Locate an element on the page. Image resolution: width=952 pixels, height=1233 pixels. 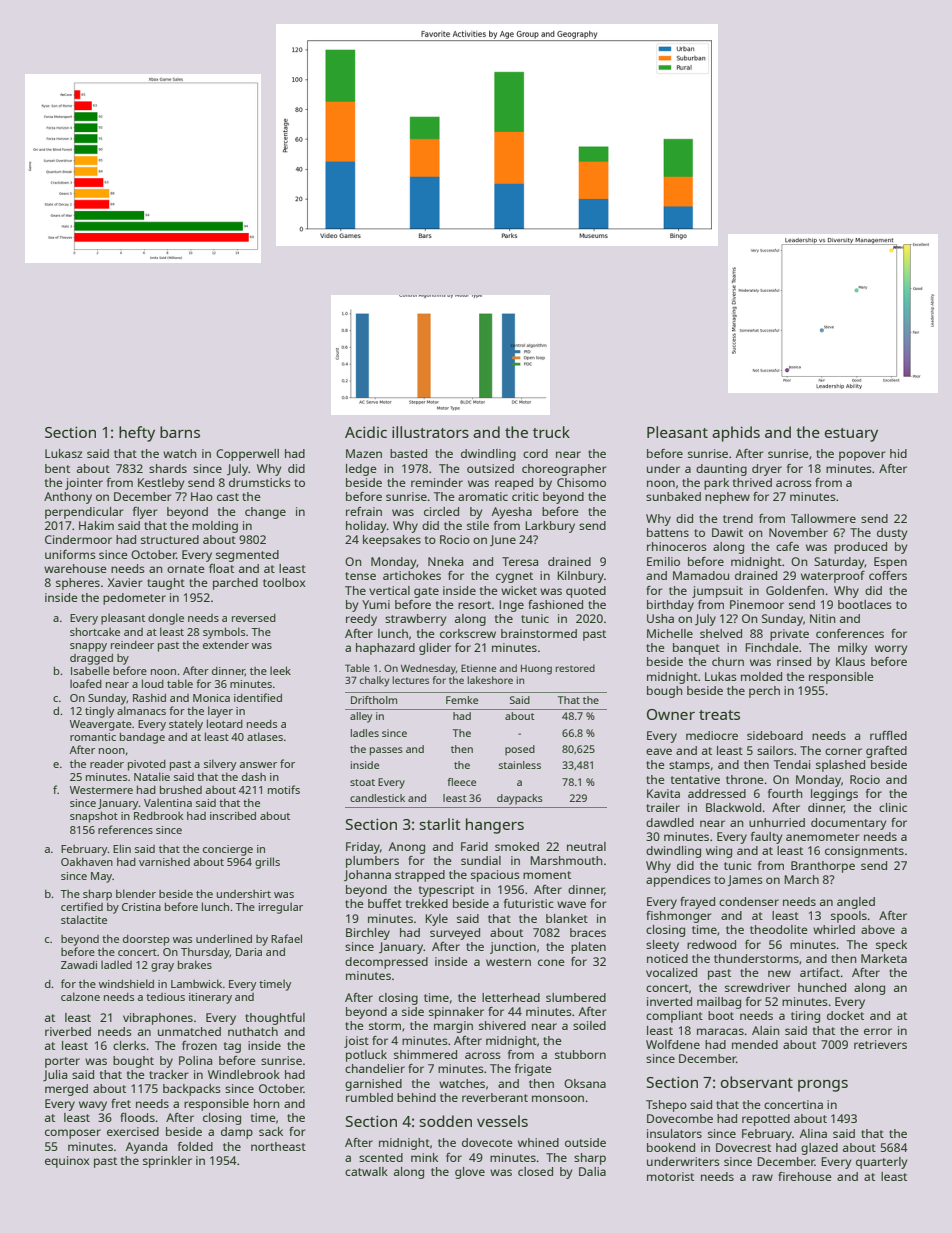
Anthony is located at coordinates (68, 498).
